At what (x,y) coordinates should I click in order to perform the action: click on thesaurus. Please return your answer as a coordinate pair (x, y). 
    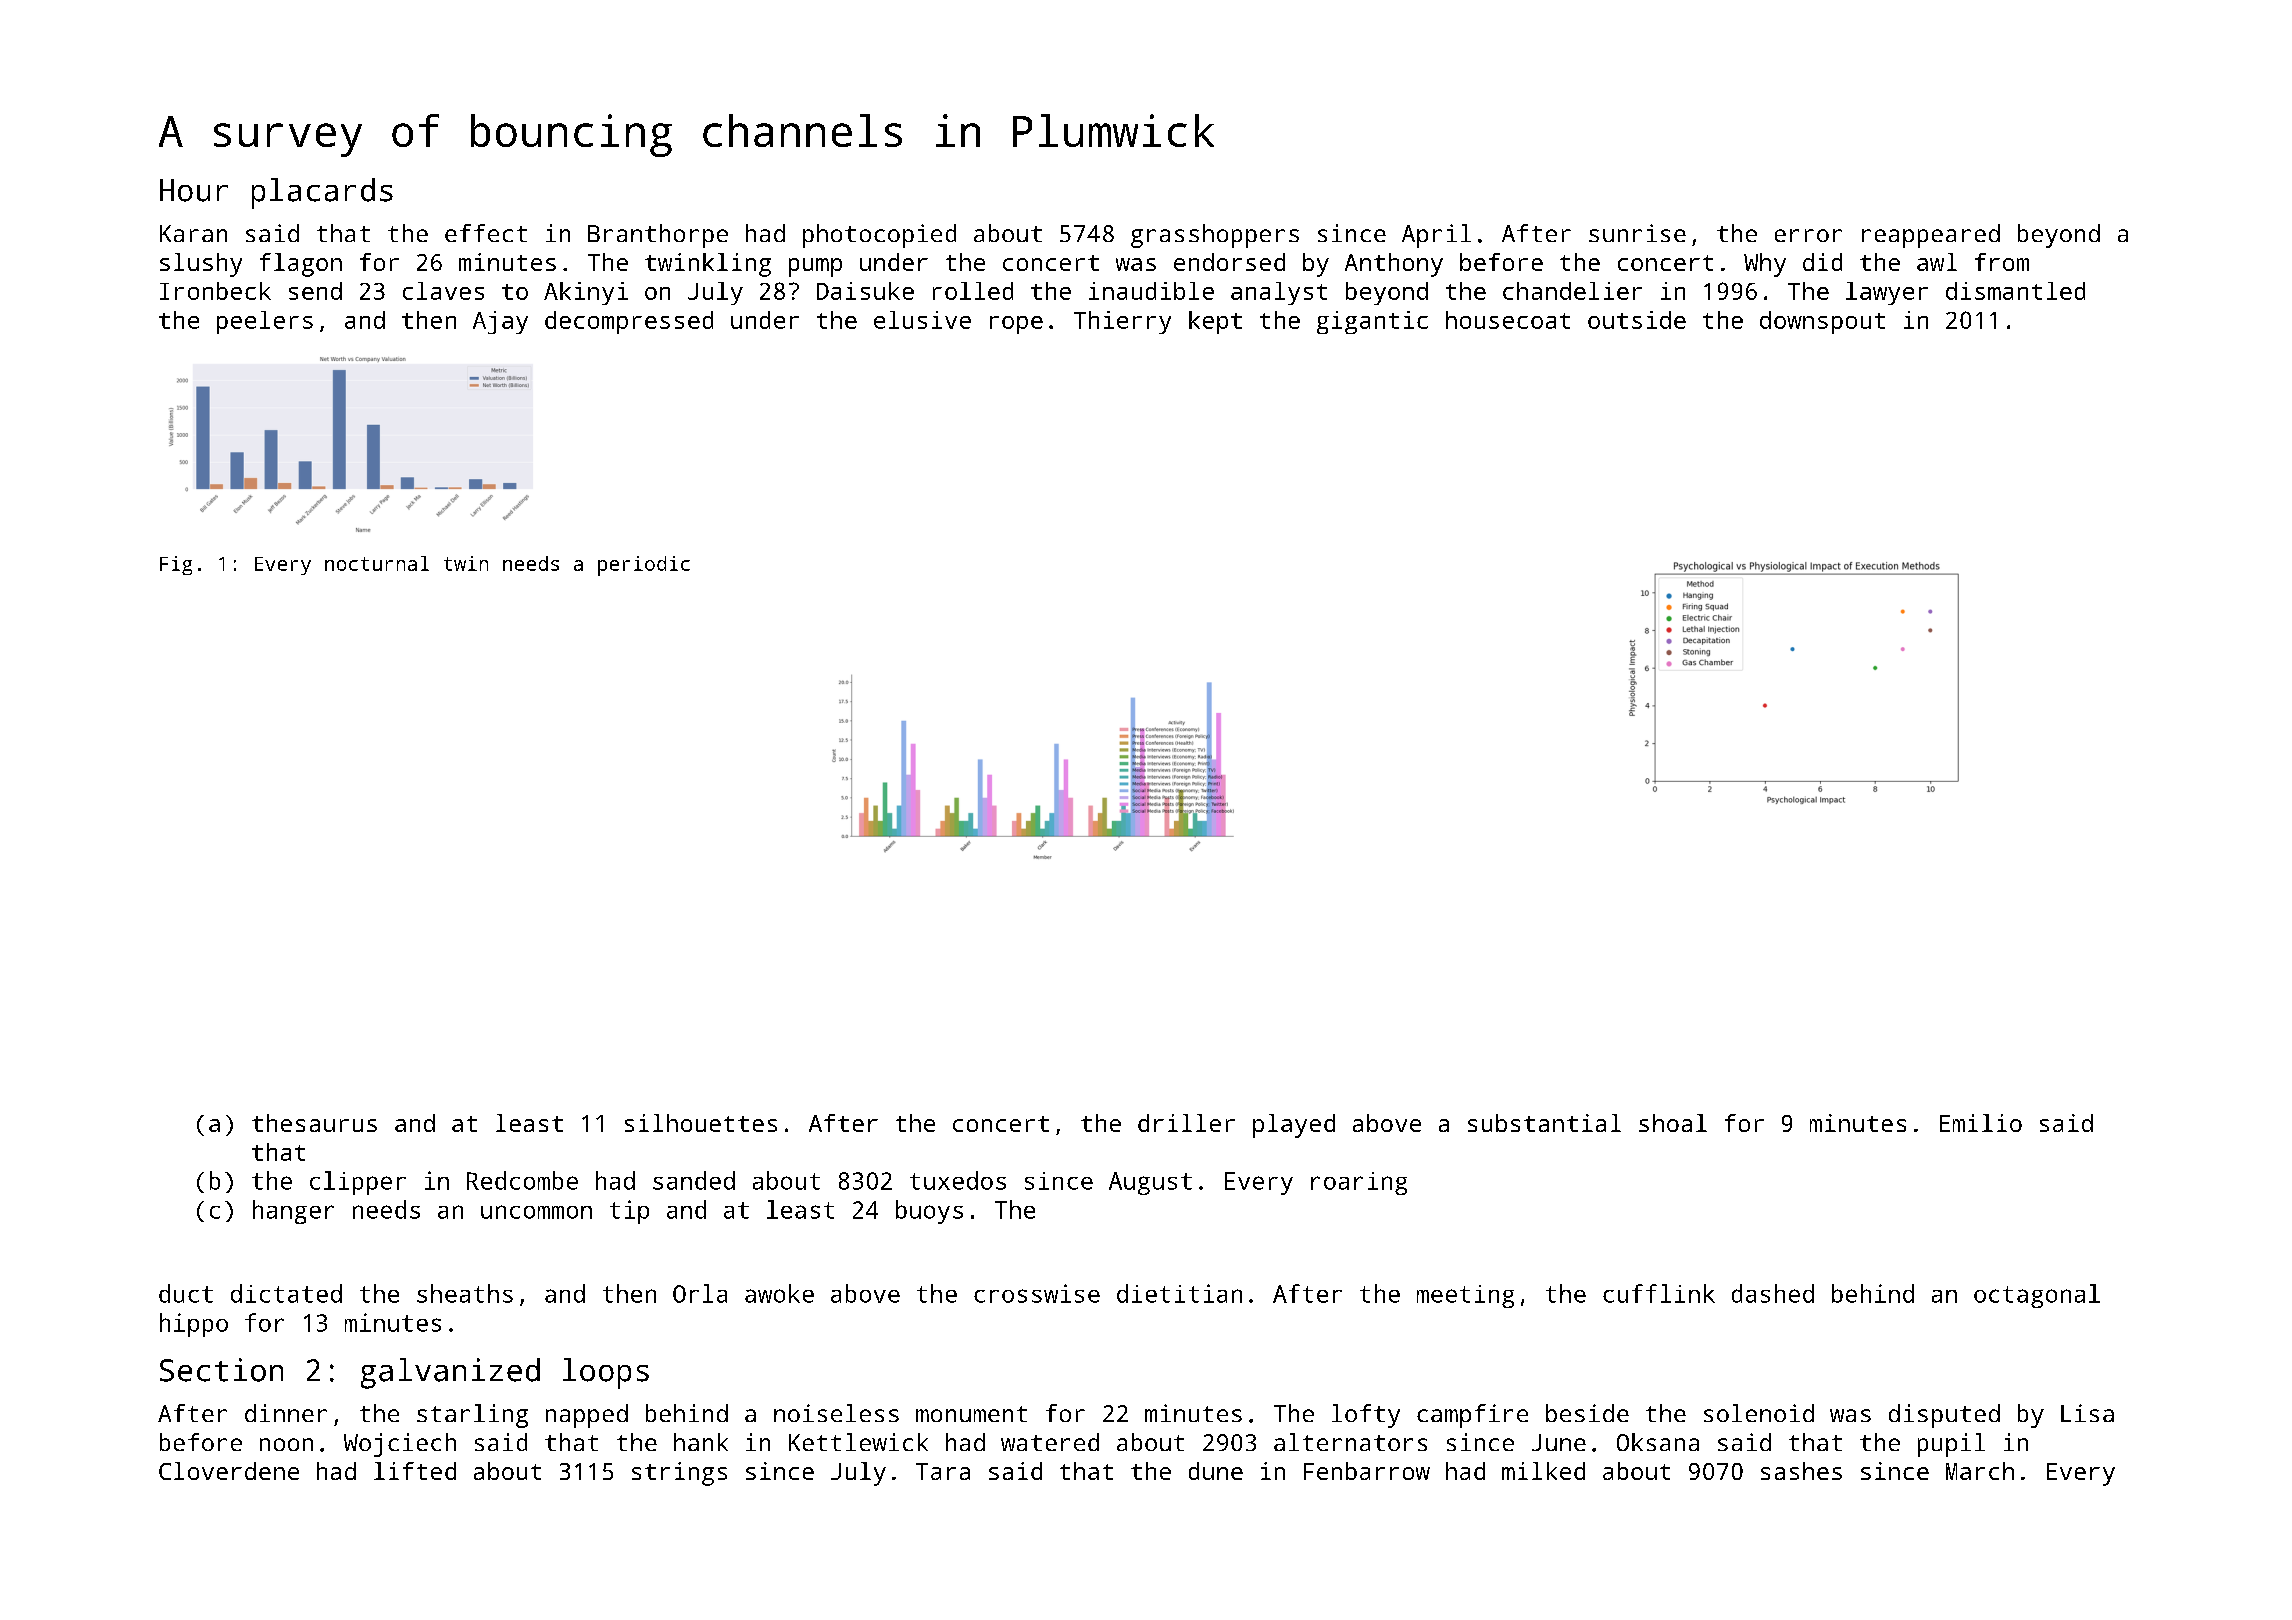
    Looking at the image, I should click on (314, 1123).
